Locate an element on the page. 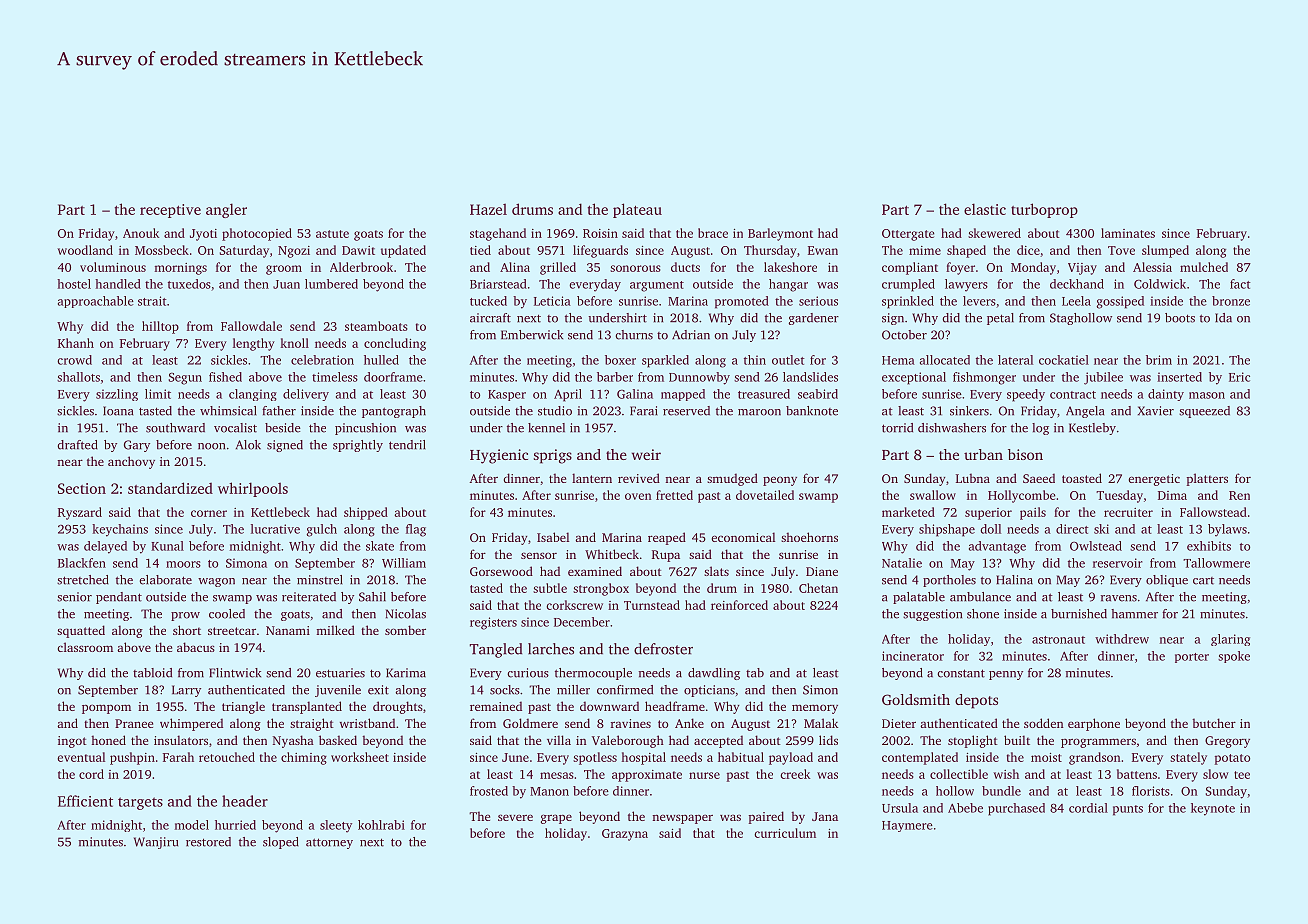  angler is located at coordinates (226, 210).
